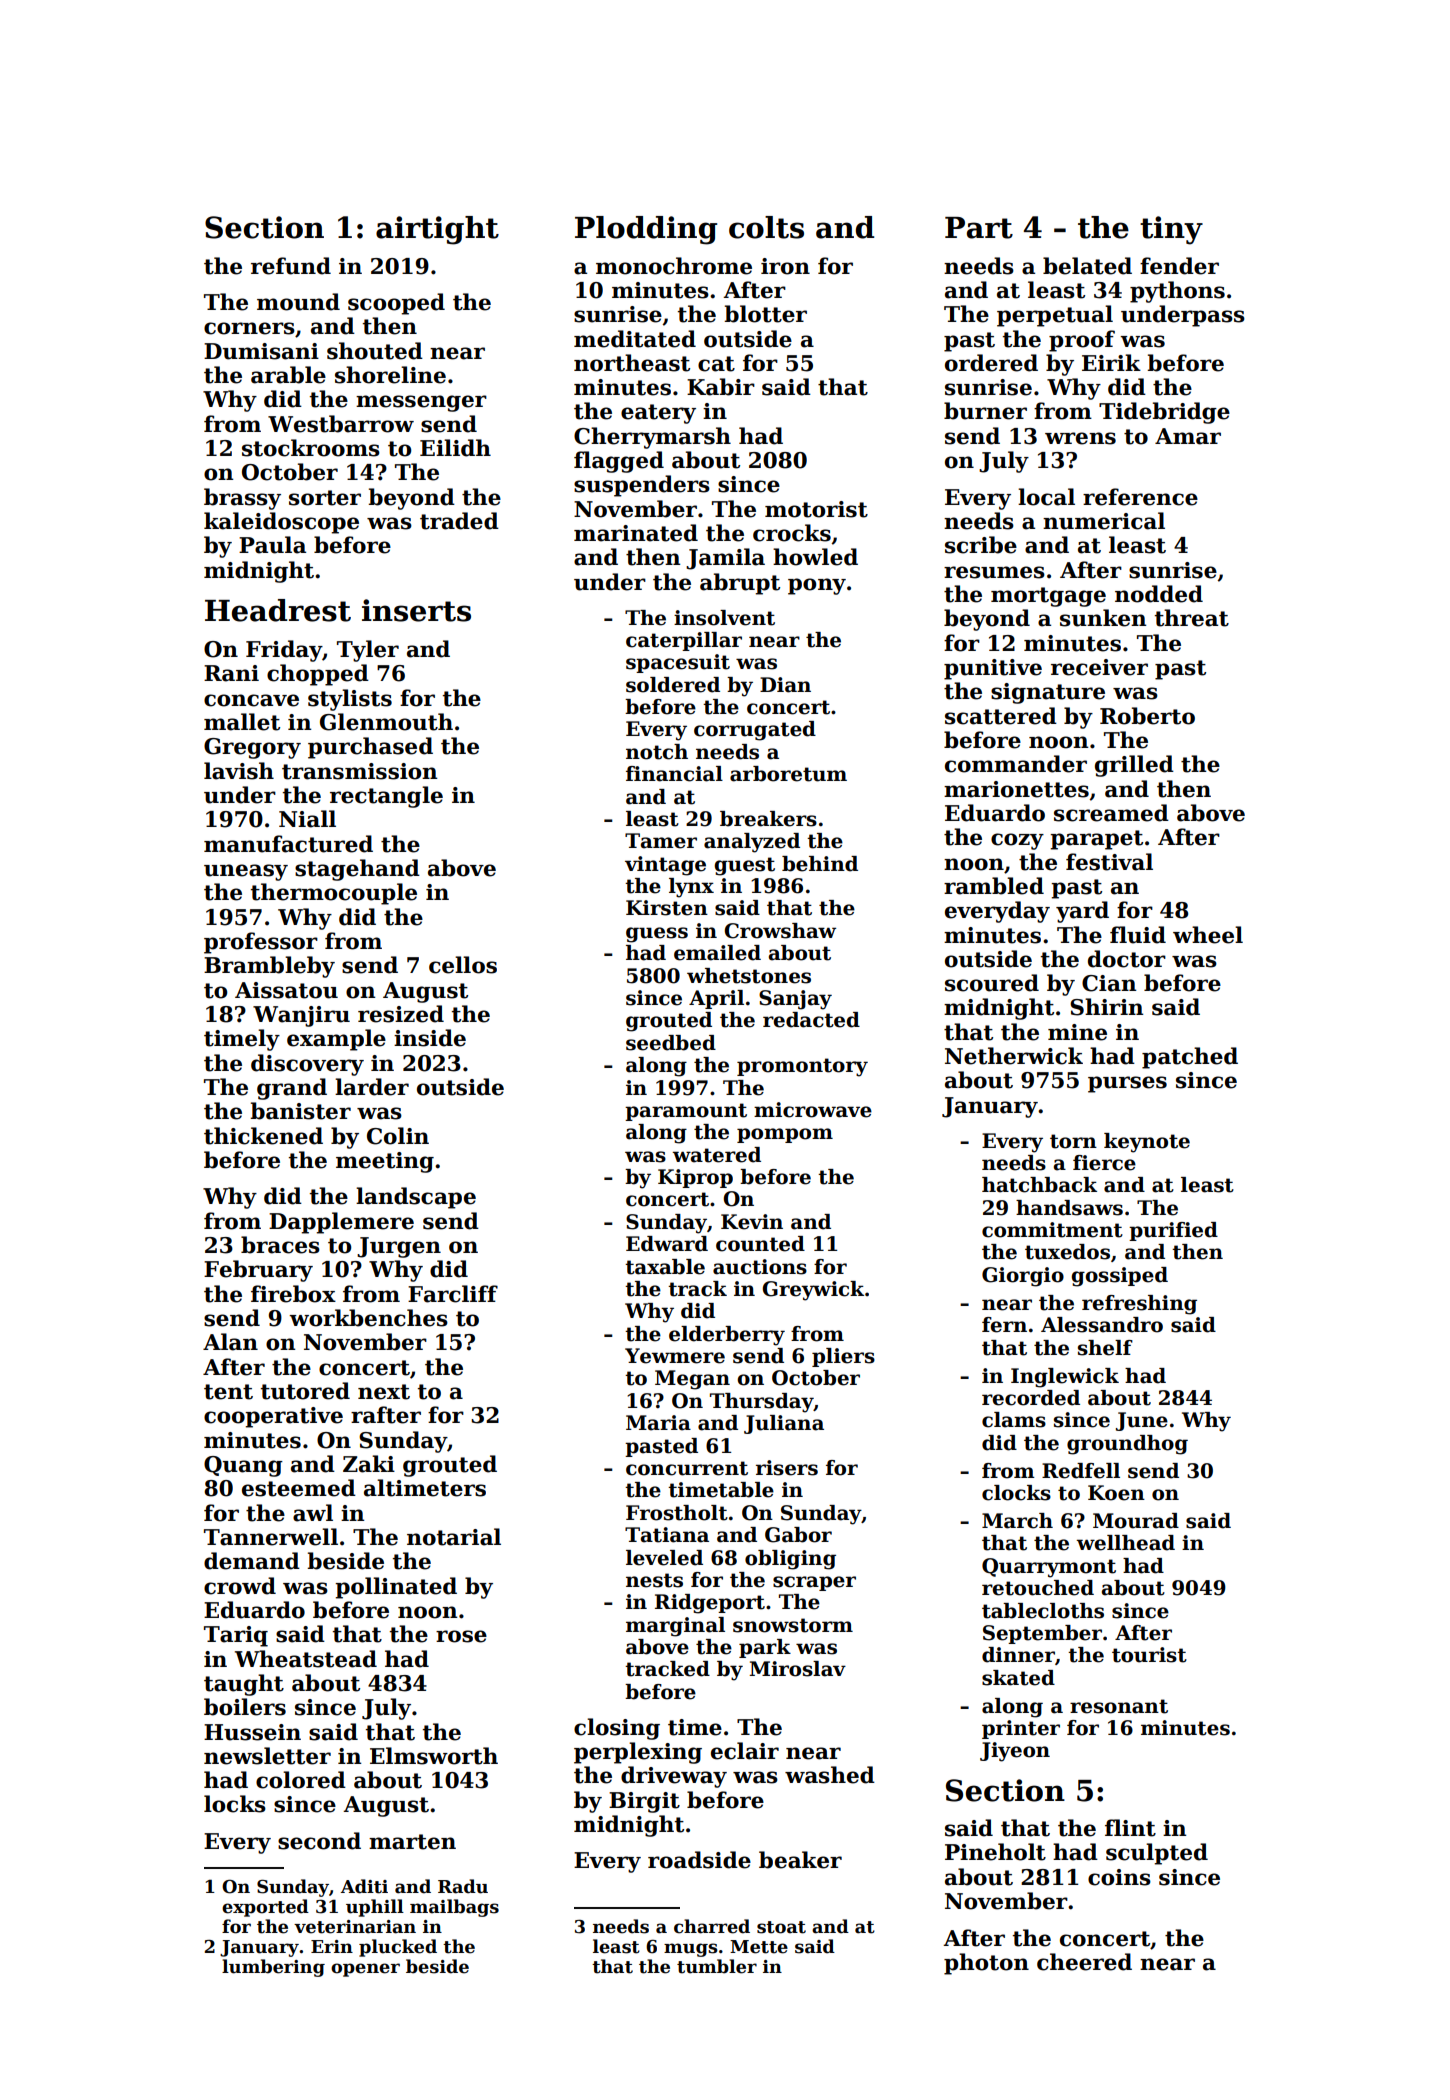  I want to click on iron, so click(785, 266).
